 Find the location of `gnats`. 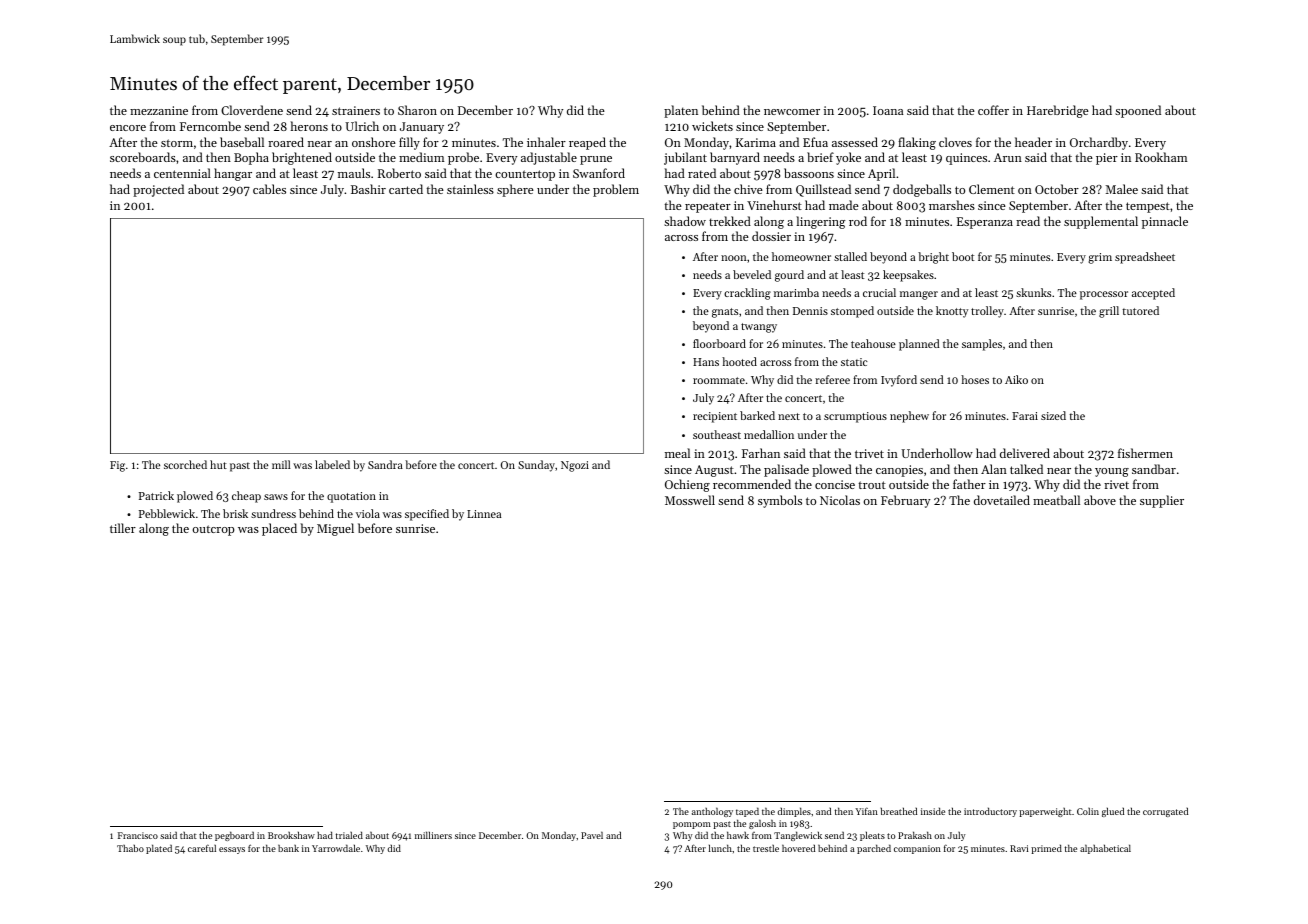

gnats is located at coordinates (725, 313).
